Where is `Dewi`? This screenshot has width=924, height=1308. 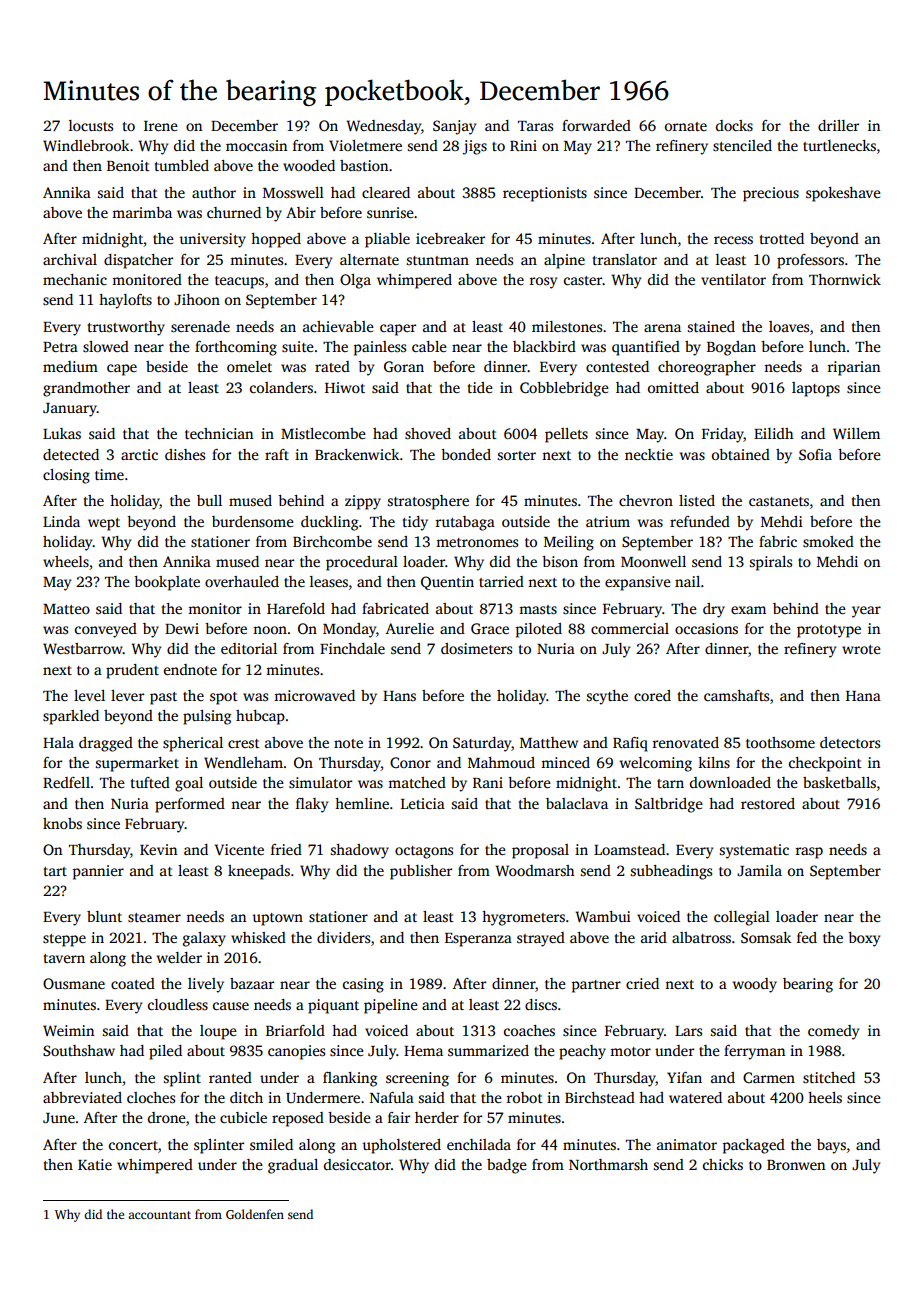
Dewi is located at coordinates (182, 628).
